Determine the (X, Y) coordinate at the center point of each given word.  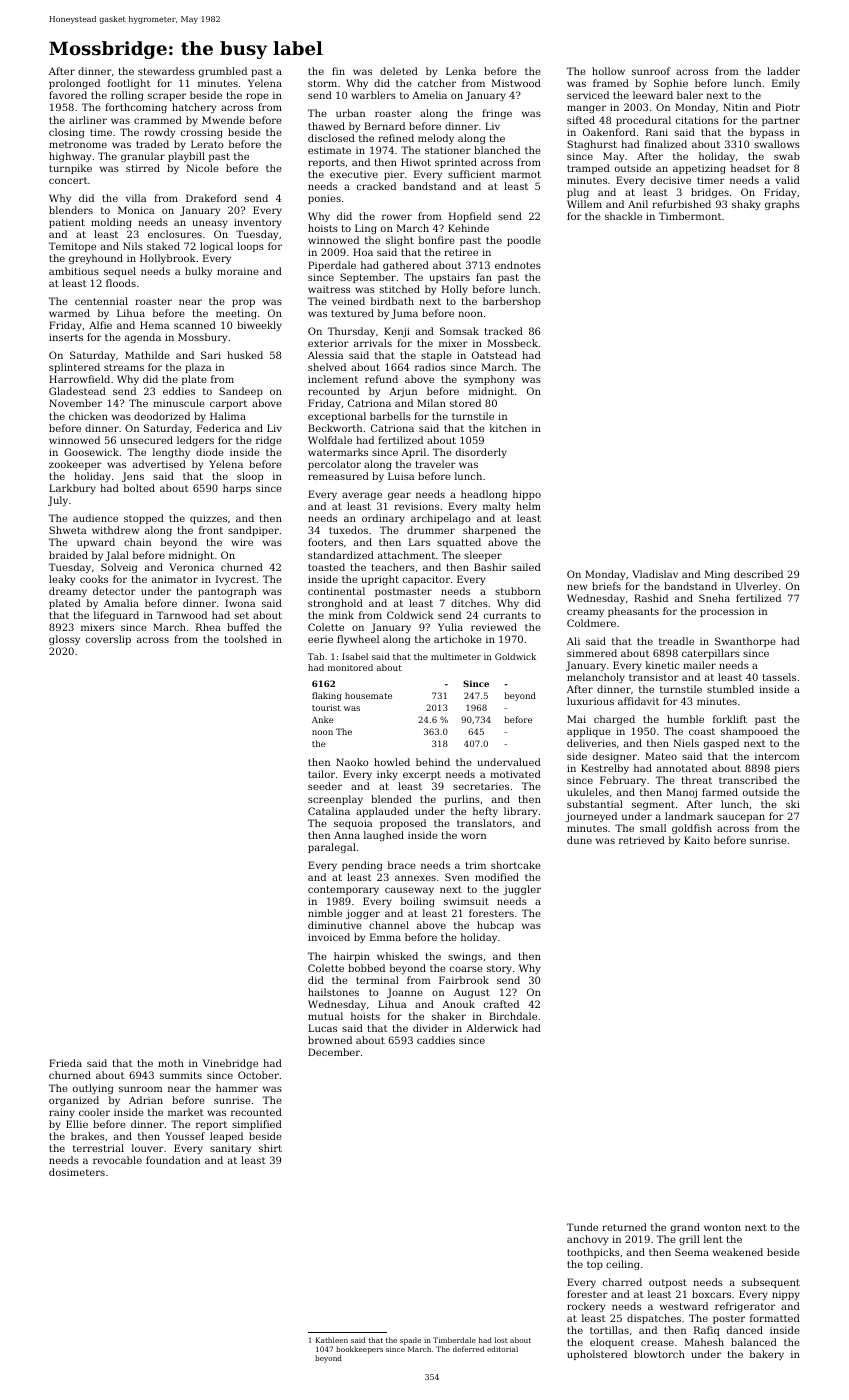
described (758, 574)
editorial (502, 1349)
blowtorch (659, 1354)
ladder (783, 71)
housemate (368, 695)
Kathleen (332, 1340)
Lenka (461, 71)
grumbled (223, 72)
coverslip (108, 640)
